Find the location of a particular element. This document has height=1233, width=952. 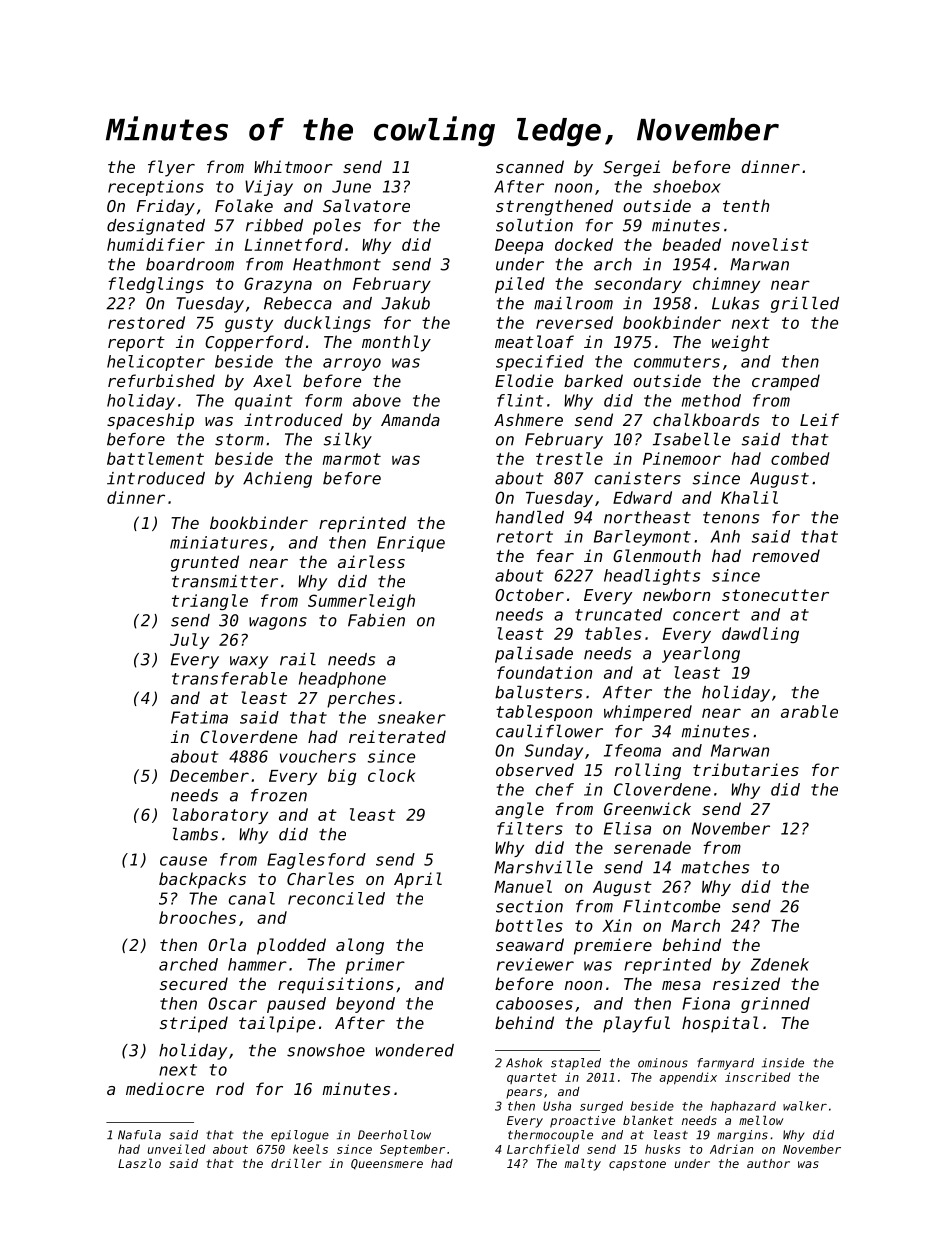

grunted is located at coordinates (205, 563).
